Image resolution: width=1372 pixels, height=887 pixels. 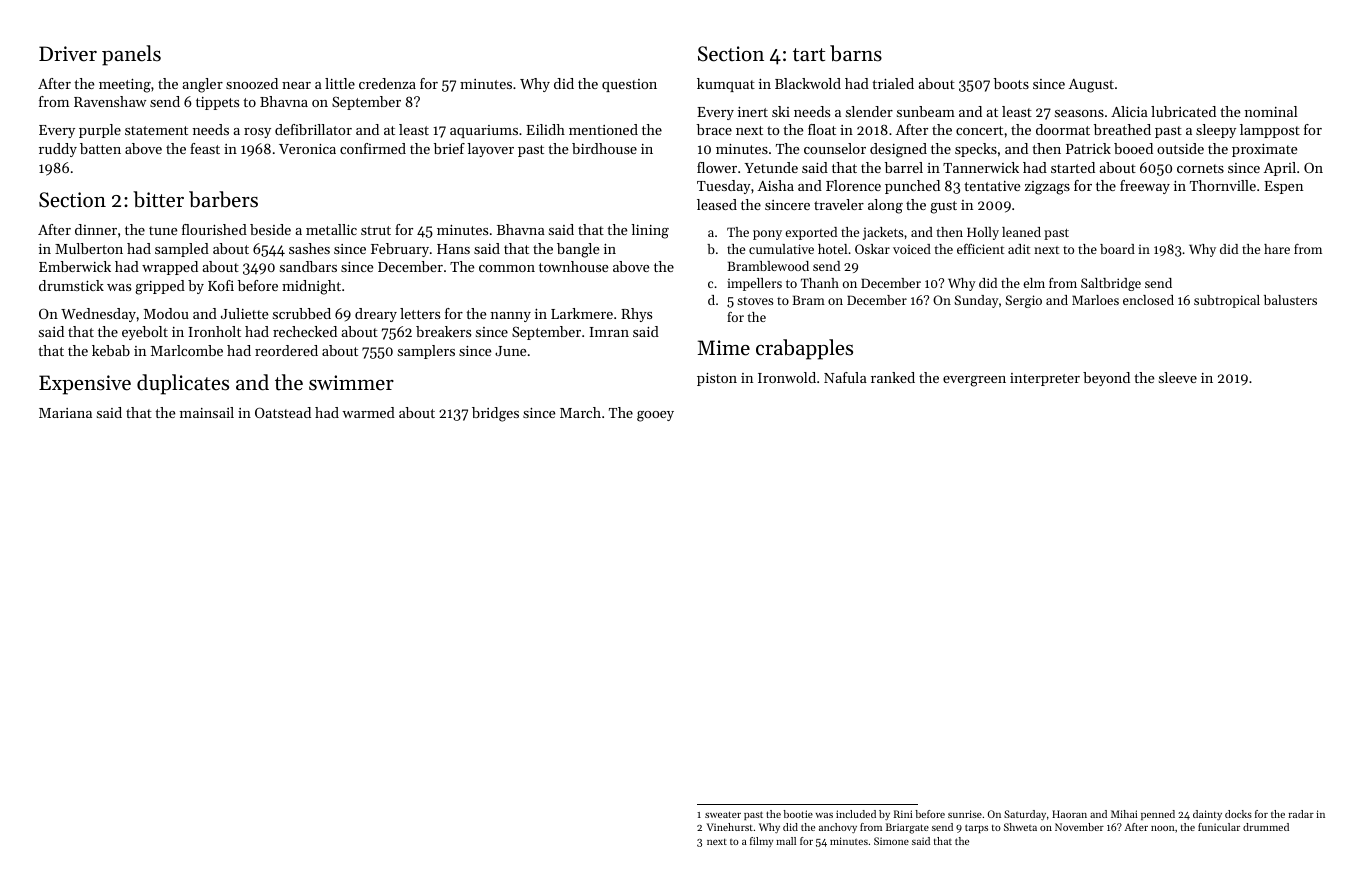 I want to click on gooey, so click(x=655, y=416).
